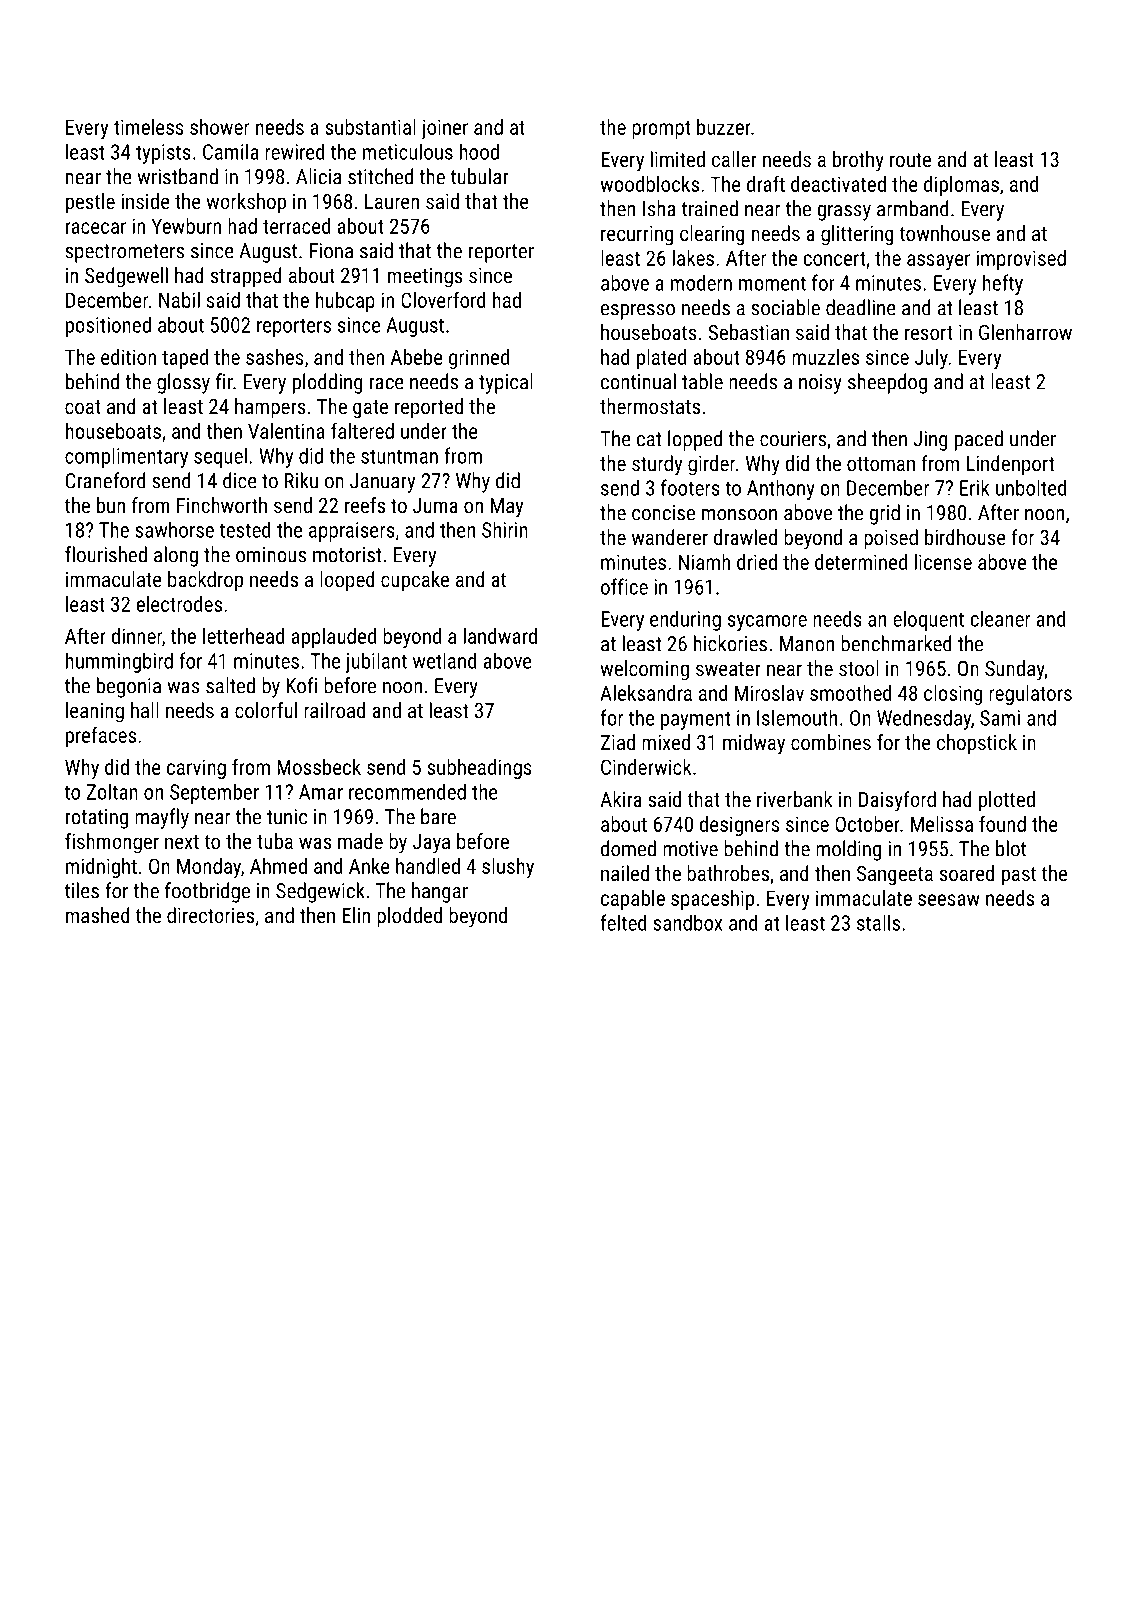 The image size is (1139, 1618). I want to click on timeless, so click(149, 127).
